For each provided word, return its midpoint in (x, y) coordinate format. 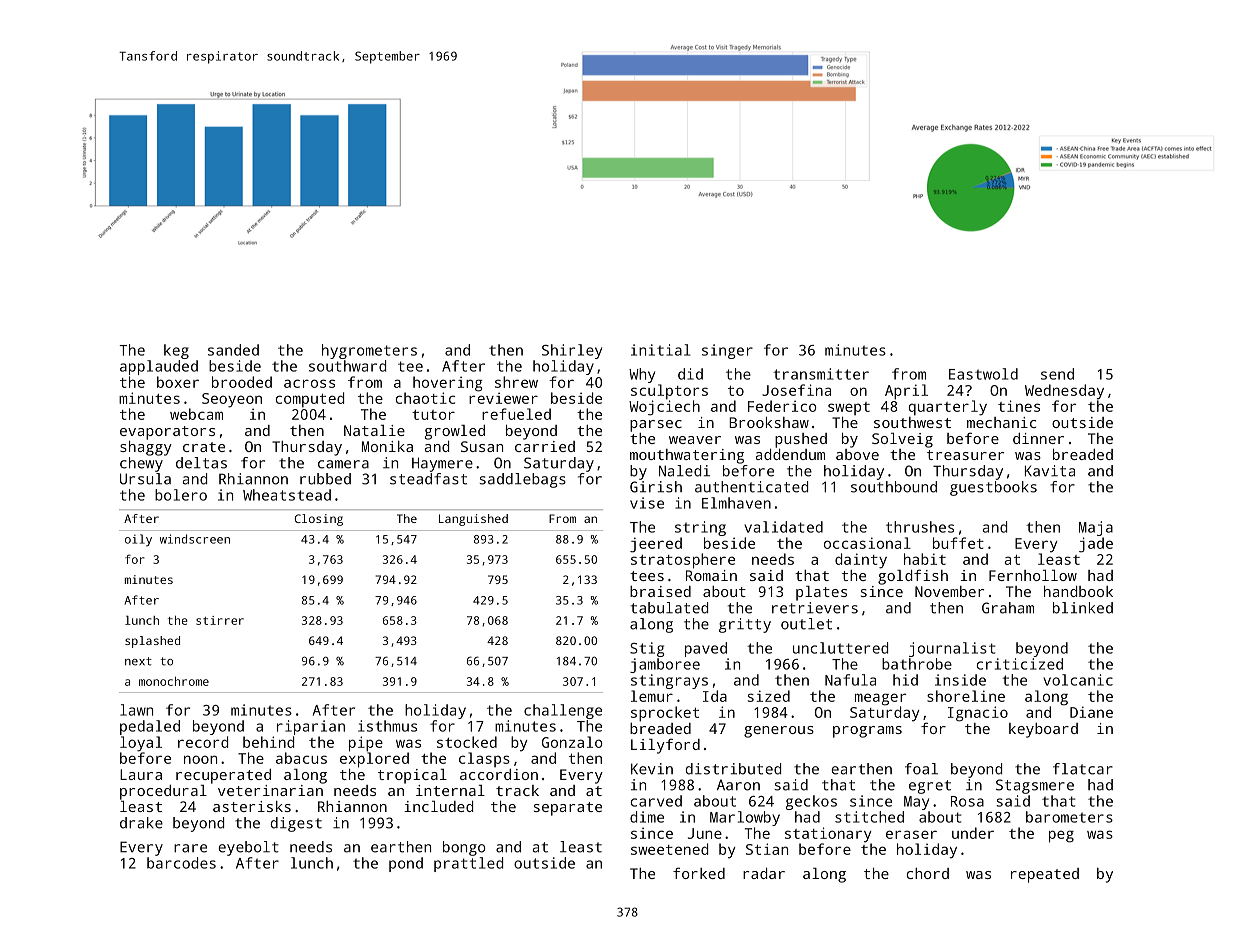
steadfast (428, 479)
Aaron (738, 785)
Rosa (967, 801)
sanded (233, 350)
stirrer (220, 620)
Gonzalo (572, 742)
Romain (711, 575)
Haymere (442, 464)
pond (406, 864)
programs (867, 732)
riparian (311, 727)
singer (727, 351)
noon (200, 759)
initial (660, 350)
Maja (1096, 528)
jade (1096, 545)
